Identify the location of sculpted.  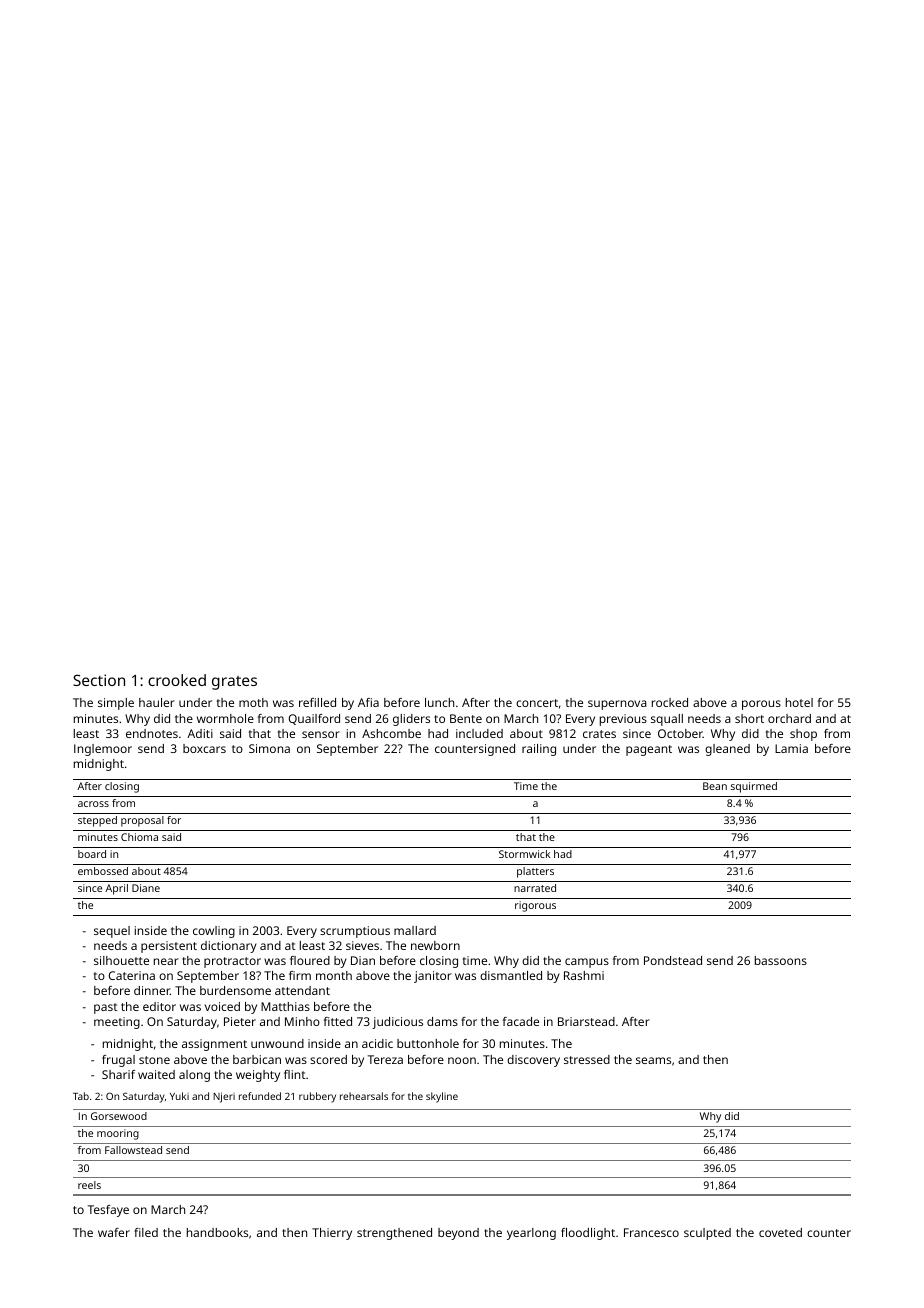
(707, 1234).
